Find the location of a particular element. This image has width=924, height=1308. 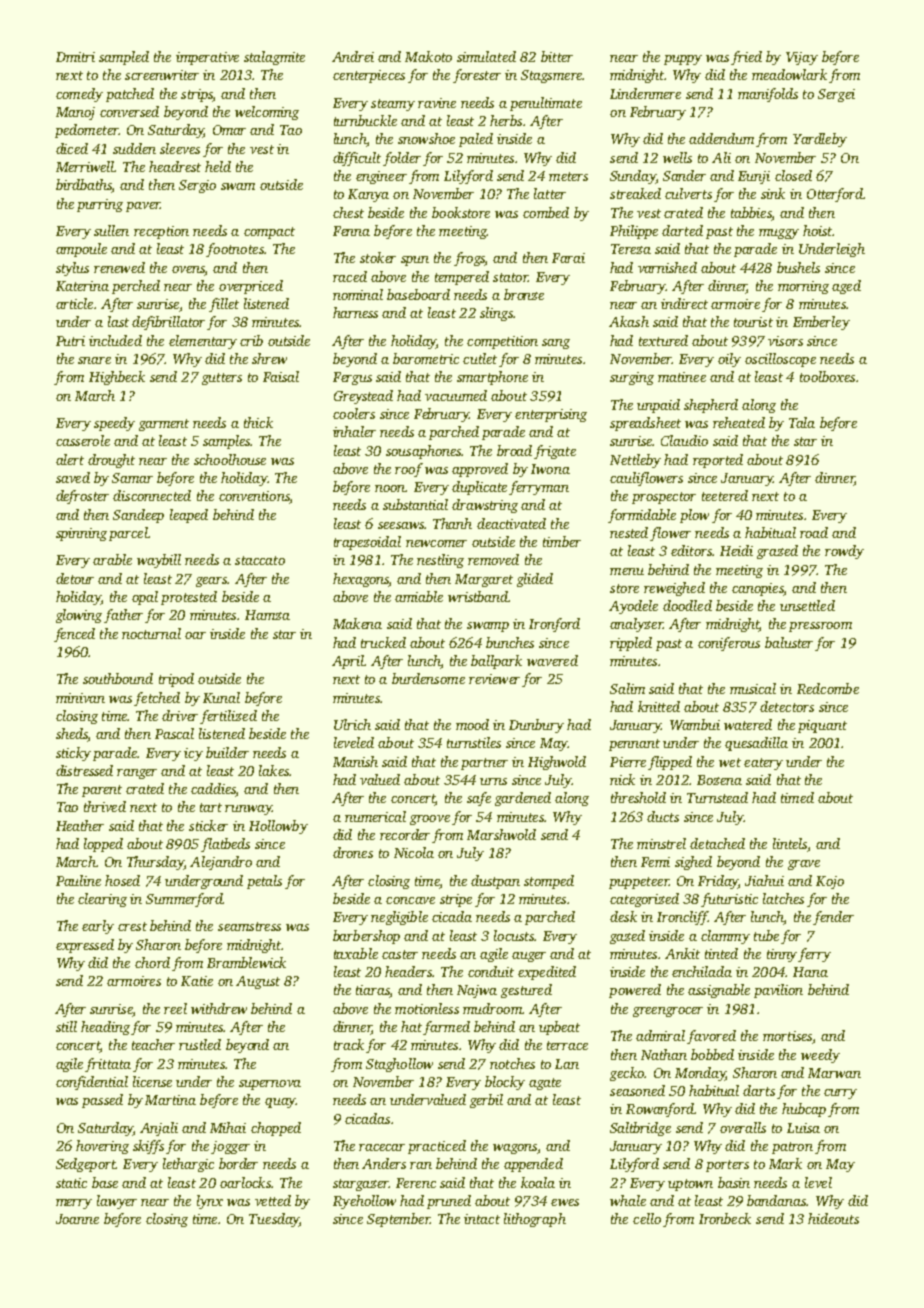

drones is located at coordinates (353, 852).
